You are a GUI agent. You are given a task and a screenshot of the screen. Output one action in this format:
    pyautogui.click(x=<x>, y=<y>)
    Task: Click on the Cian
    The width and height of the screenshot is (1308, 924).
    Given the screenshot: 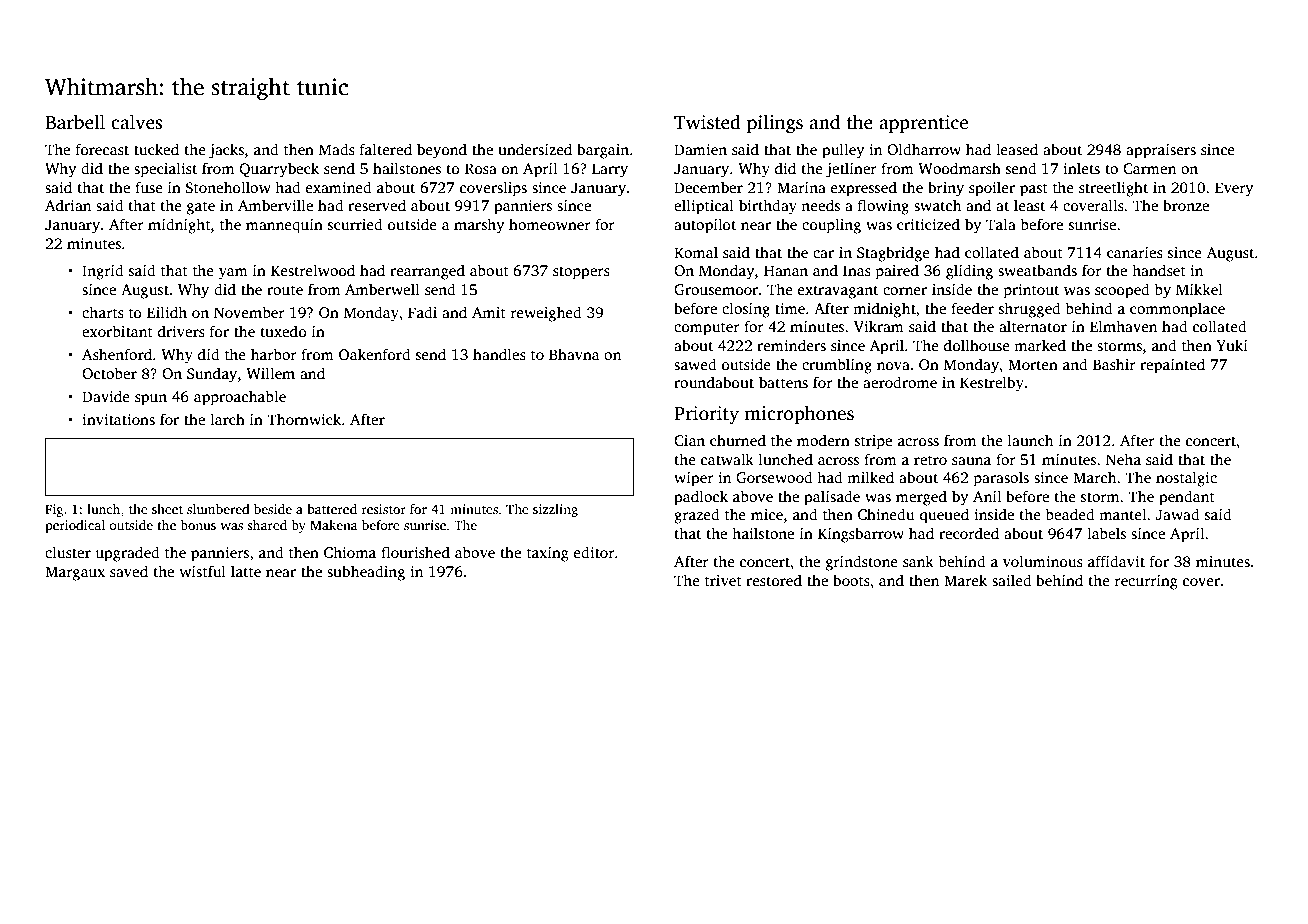 What is the action you would take?
    pyautogui.click(x=689, y=440)
